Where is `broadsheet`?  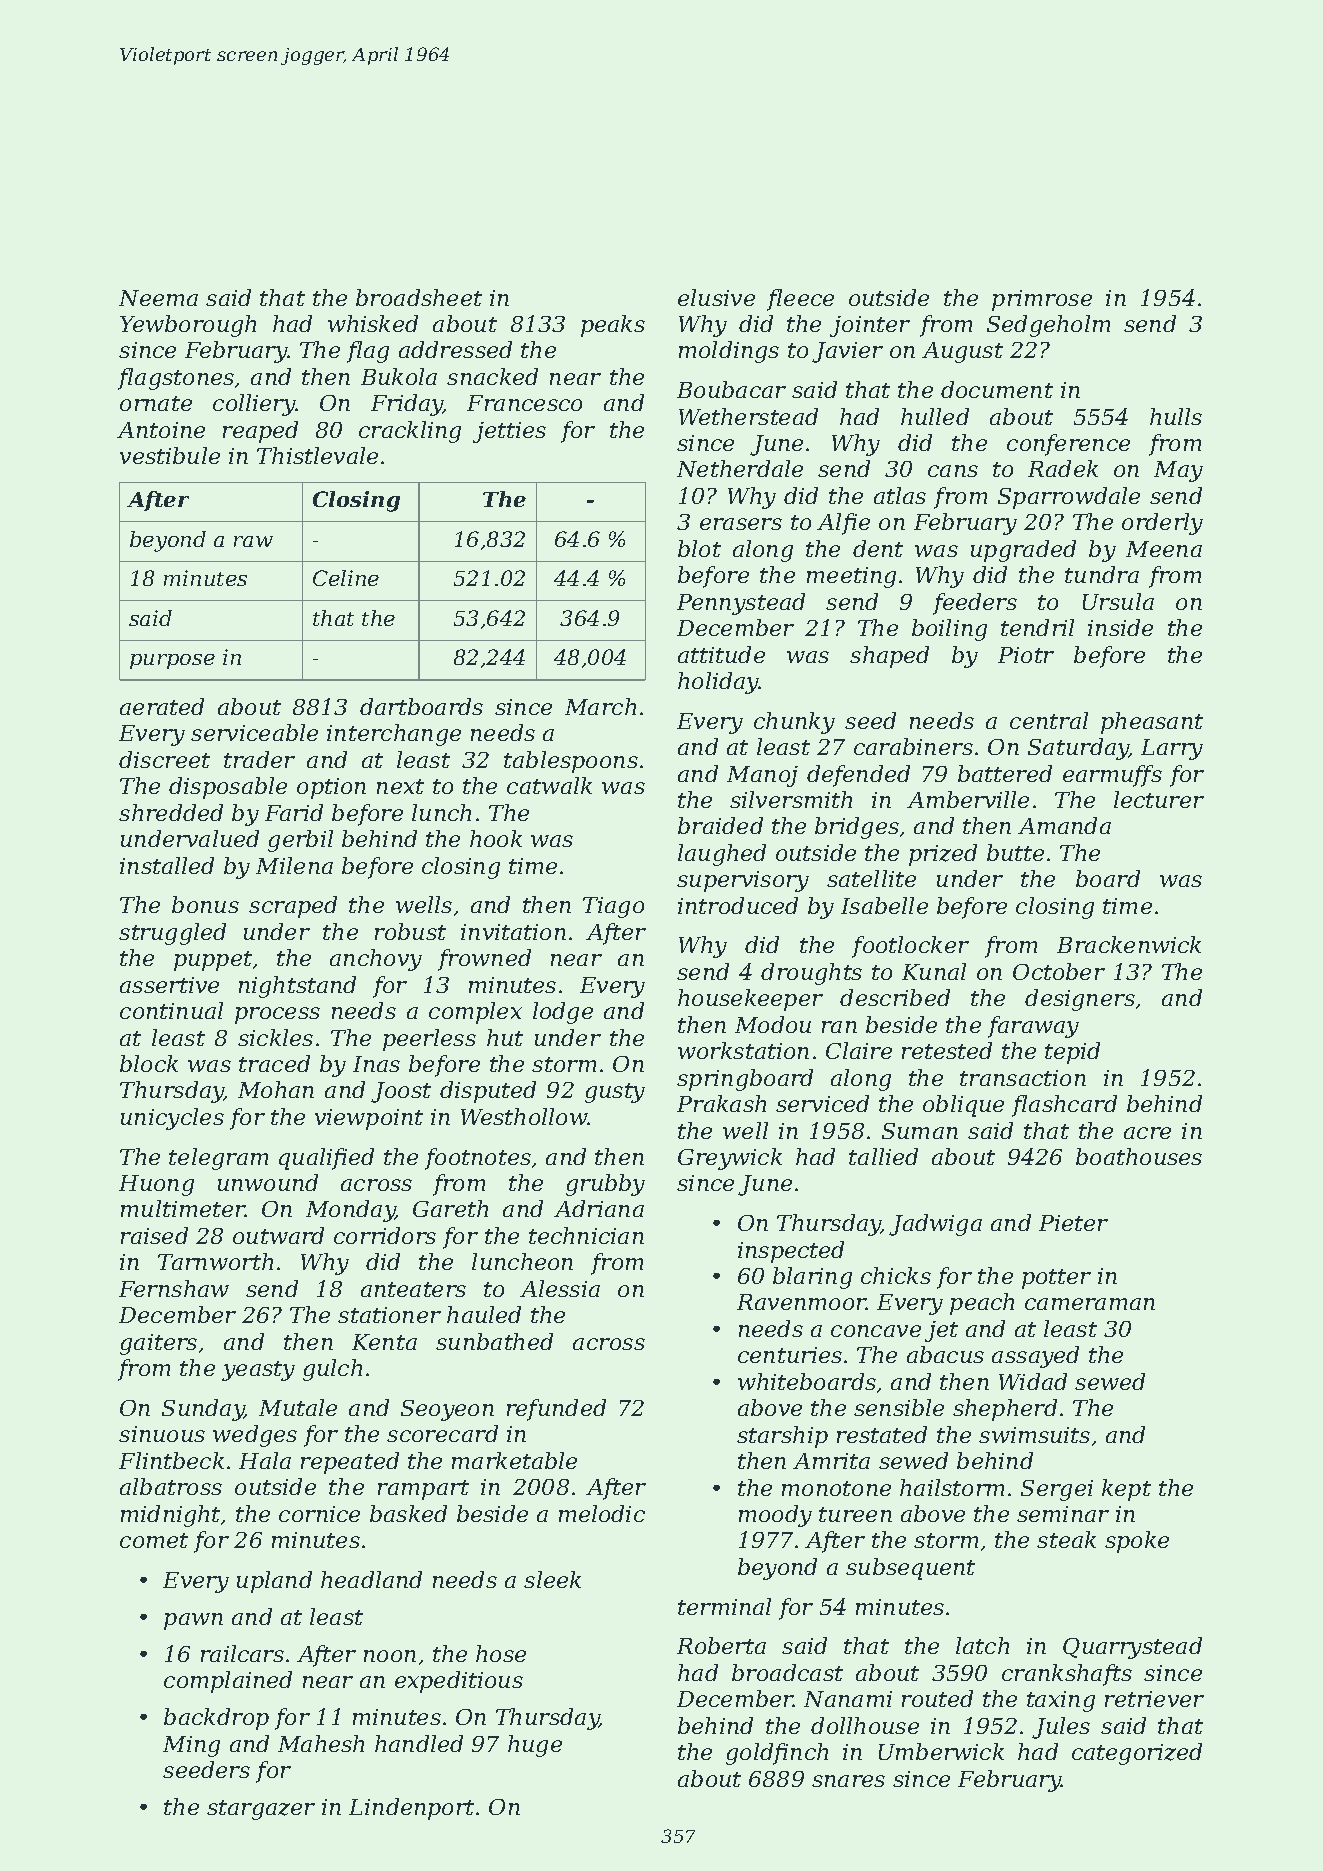 broadsheet is located at coordinates (419, 297).
